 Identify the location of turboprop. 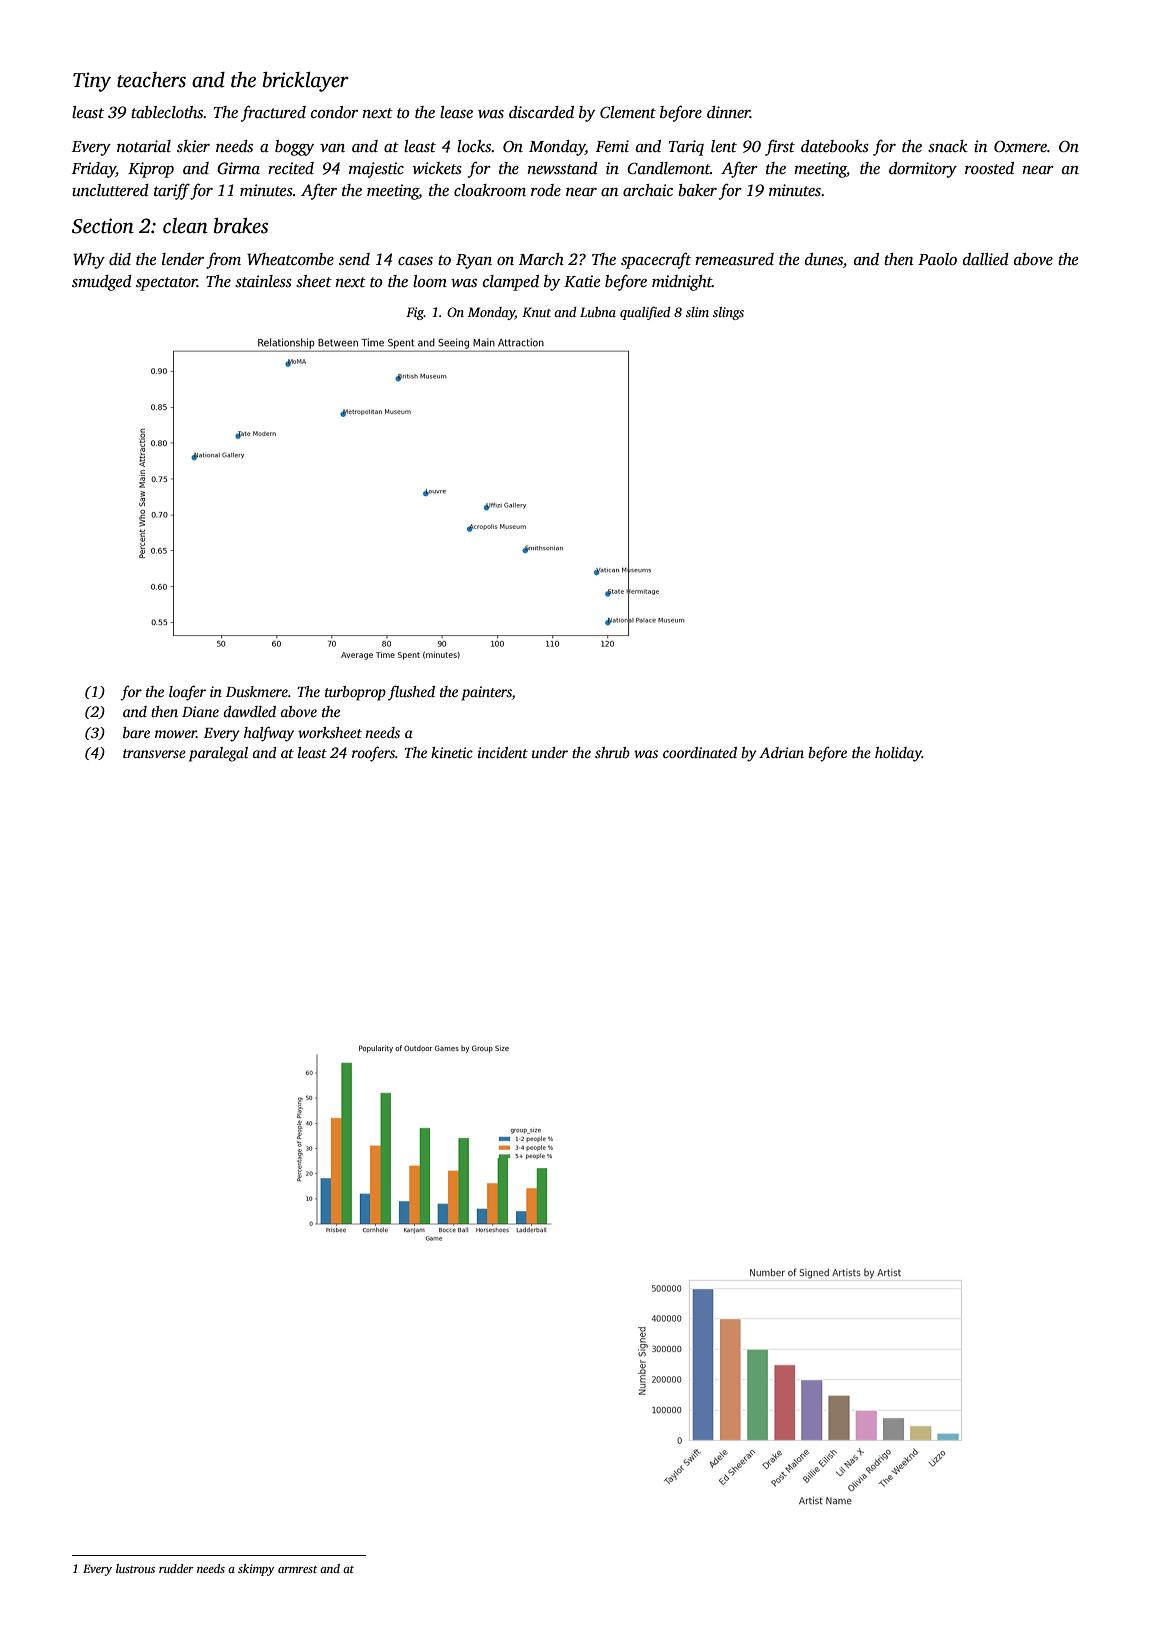
(355, 693).
